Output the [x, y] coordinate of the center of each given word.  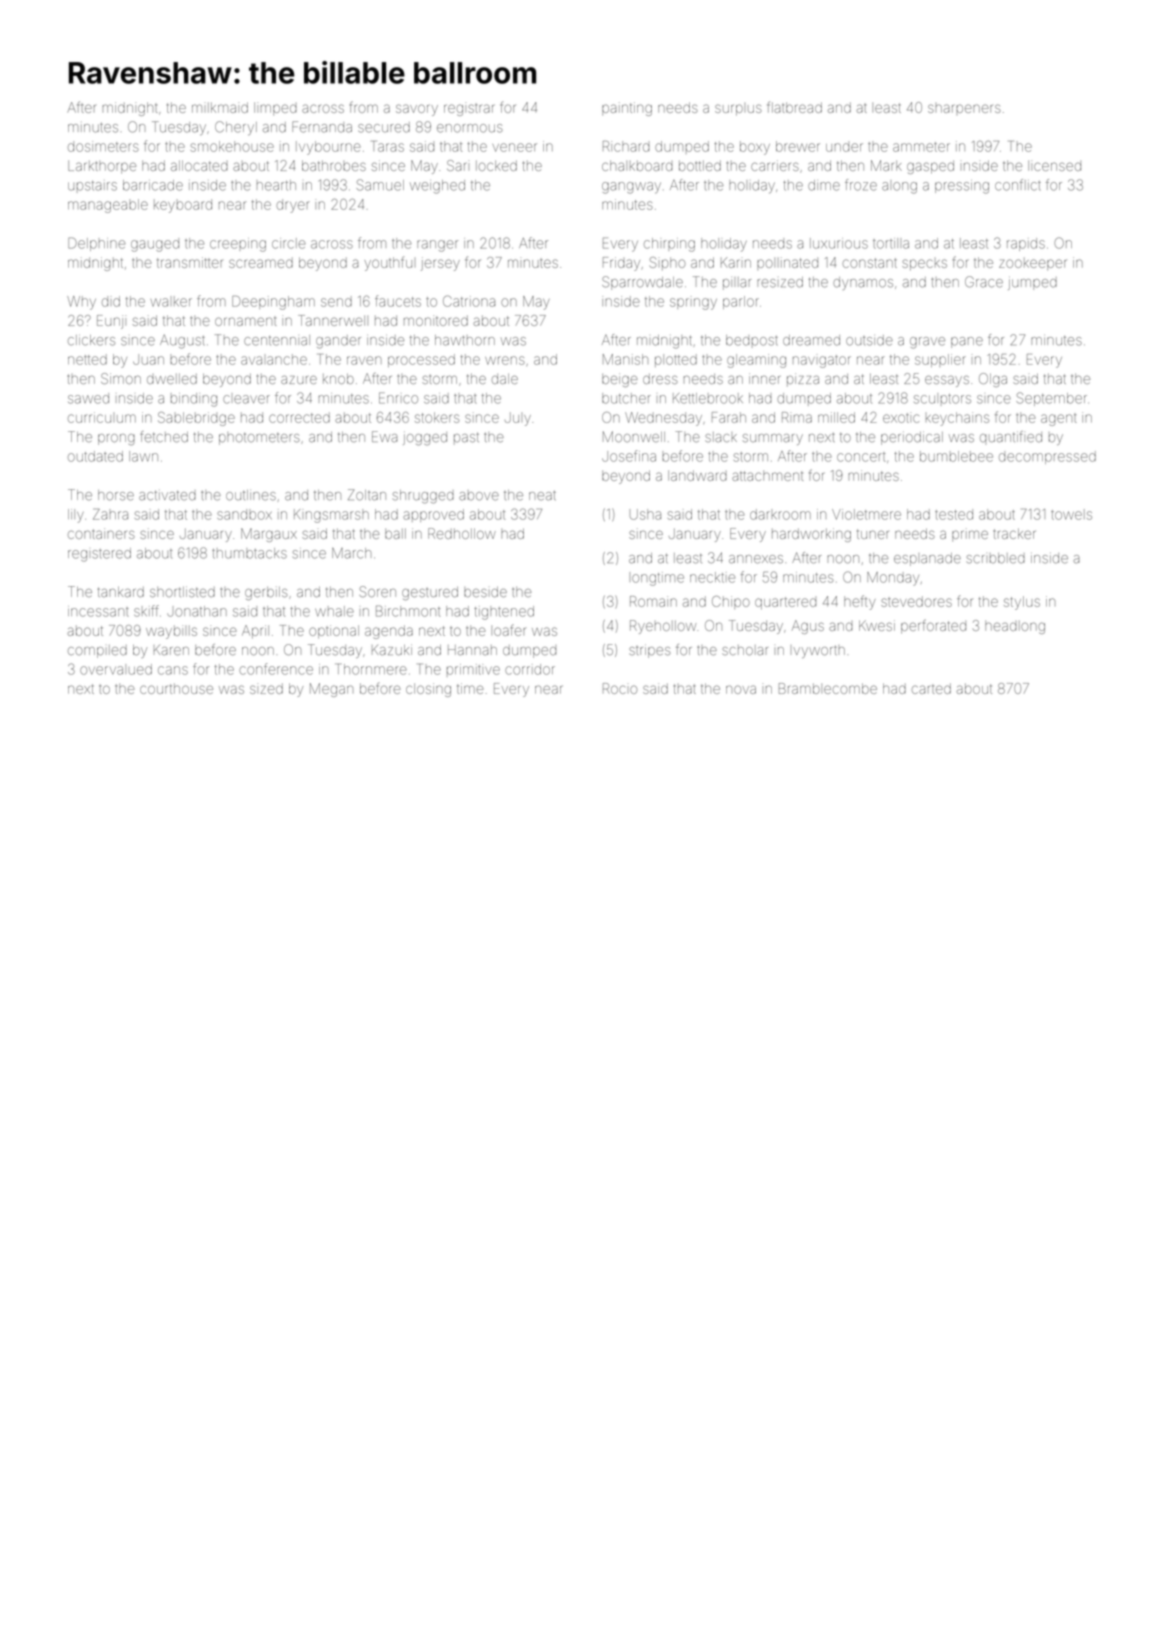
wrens [505, 360]
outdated [95, 456]
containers [101, 533]
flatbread [794, 107]
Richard [626, 146]
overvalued [116, 669]
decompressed [1047, 457]
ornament [245, 321]
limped [275, 109]
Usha [645, 514]
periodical [912, 438]
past [466, 438]
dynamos [863, 283]
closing [428, 690]
